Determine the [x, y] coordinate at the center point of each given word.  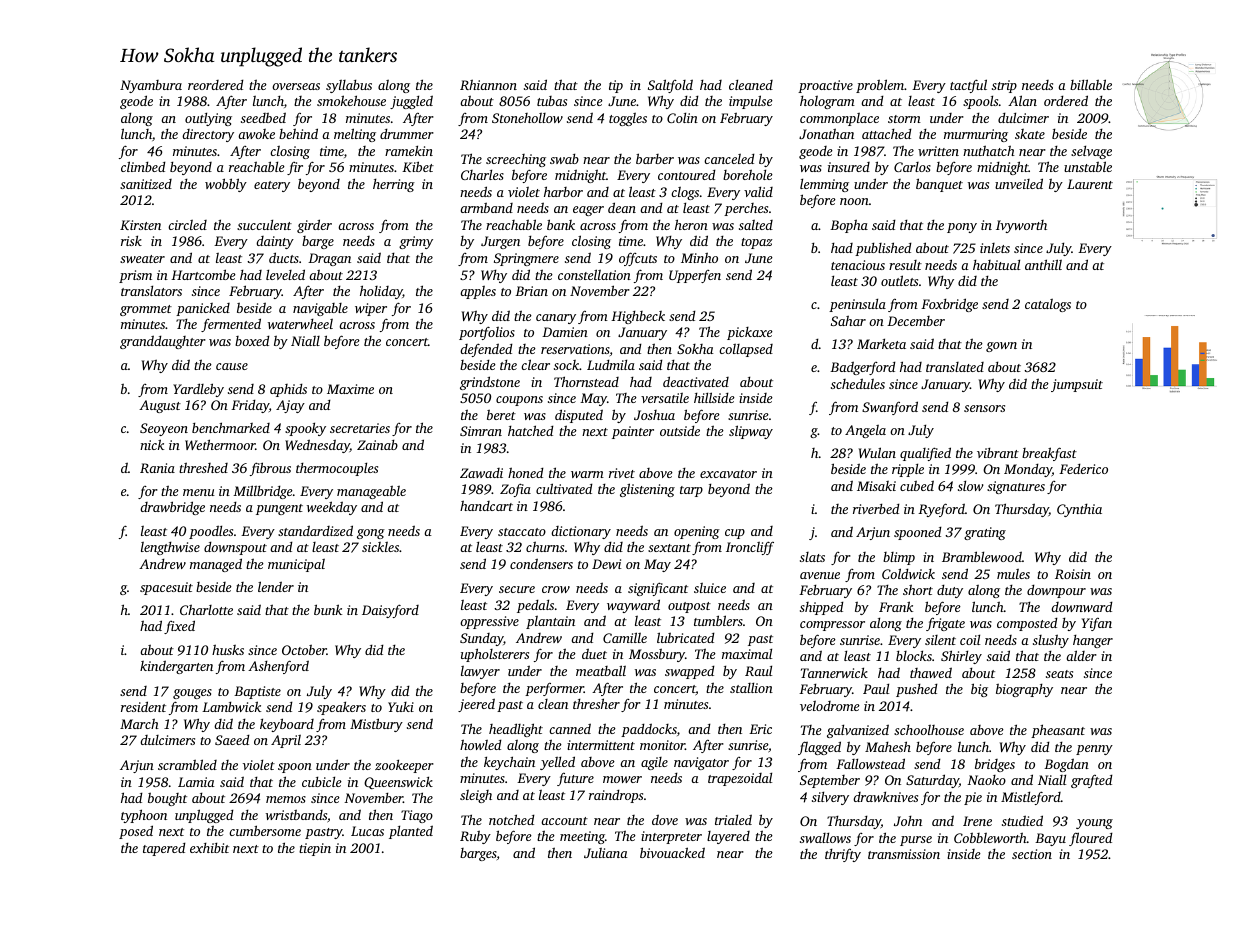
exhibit [209, 848]
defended [486, 350]
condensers [541, 563]
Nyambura [151, 86]
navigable [320, 309]
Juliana [606, 853]
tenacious [858, 265]
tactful [968, 86]
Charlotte [206, 609]
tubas [552, 101]
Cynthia [1079, 510]
